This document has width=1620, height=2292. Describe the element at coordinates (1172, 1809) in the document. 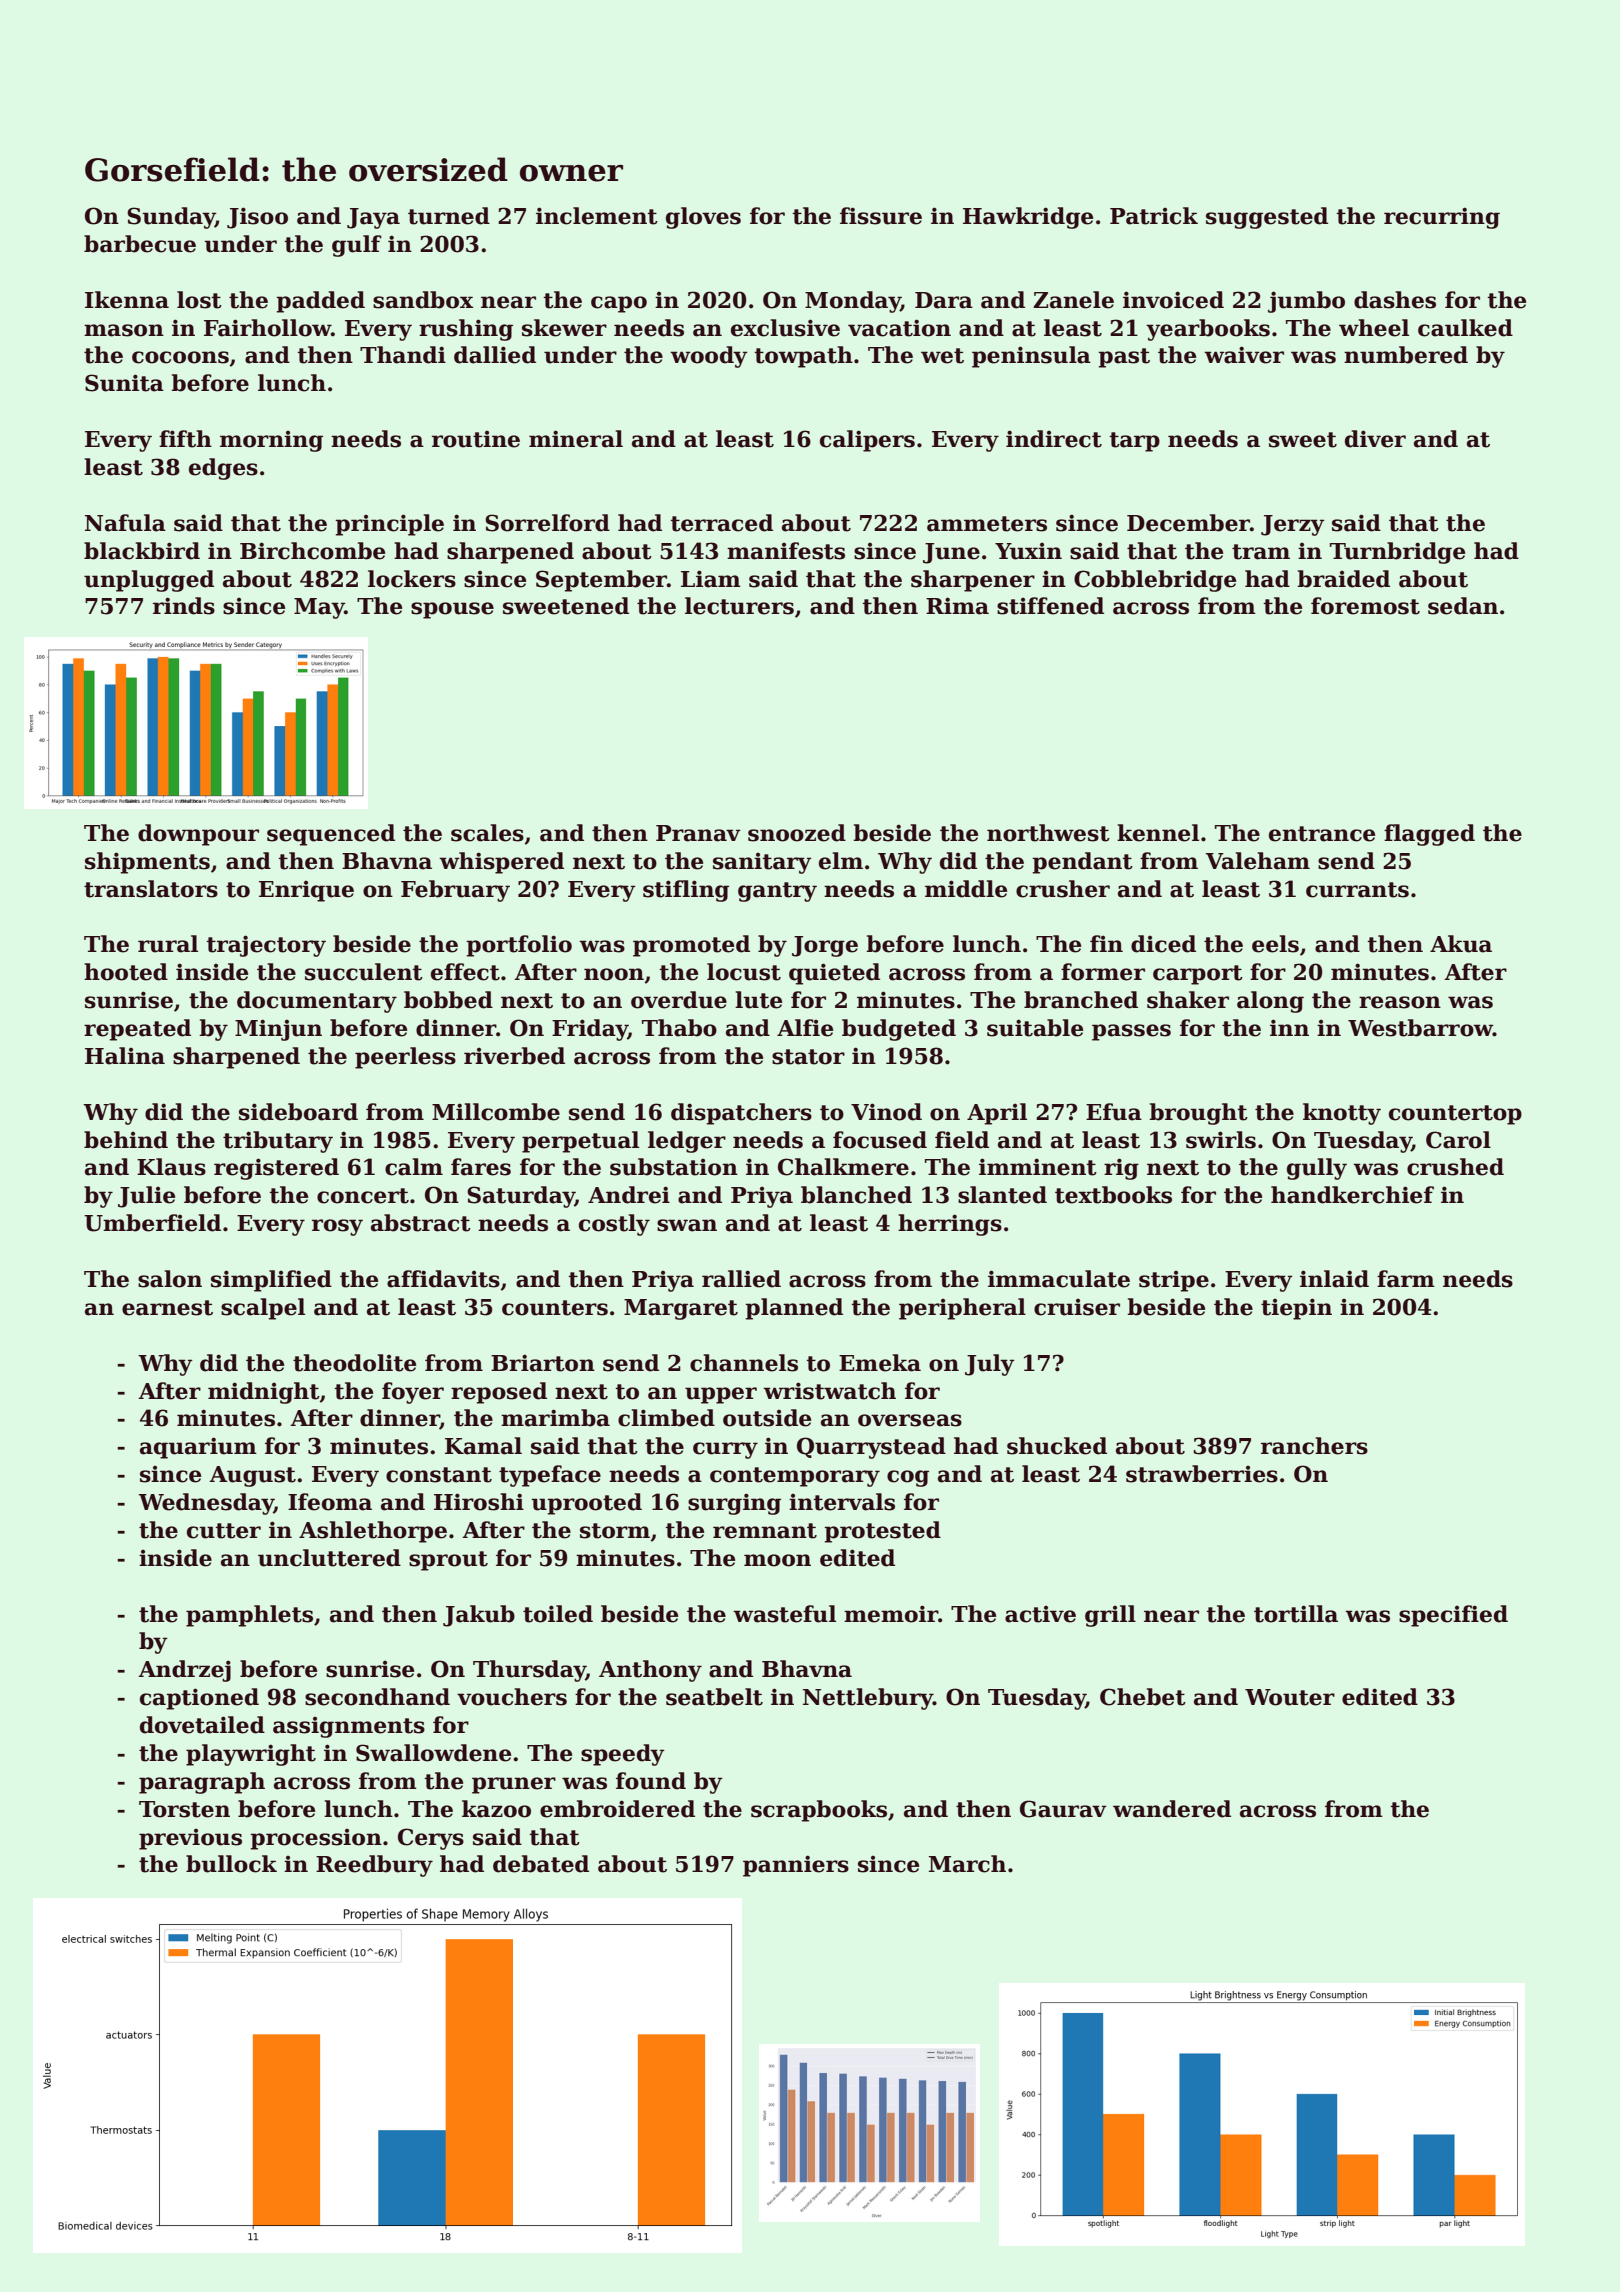

I see `wandered` at that location.
